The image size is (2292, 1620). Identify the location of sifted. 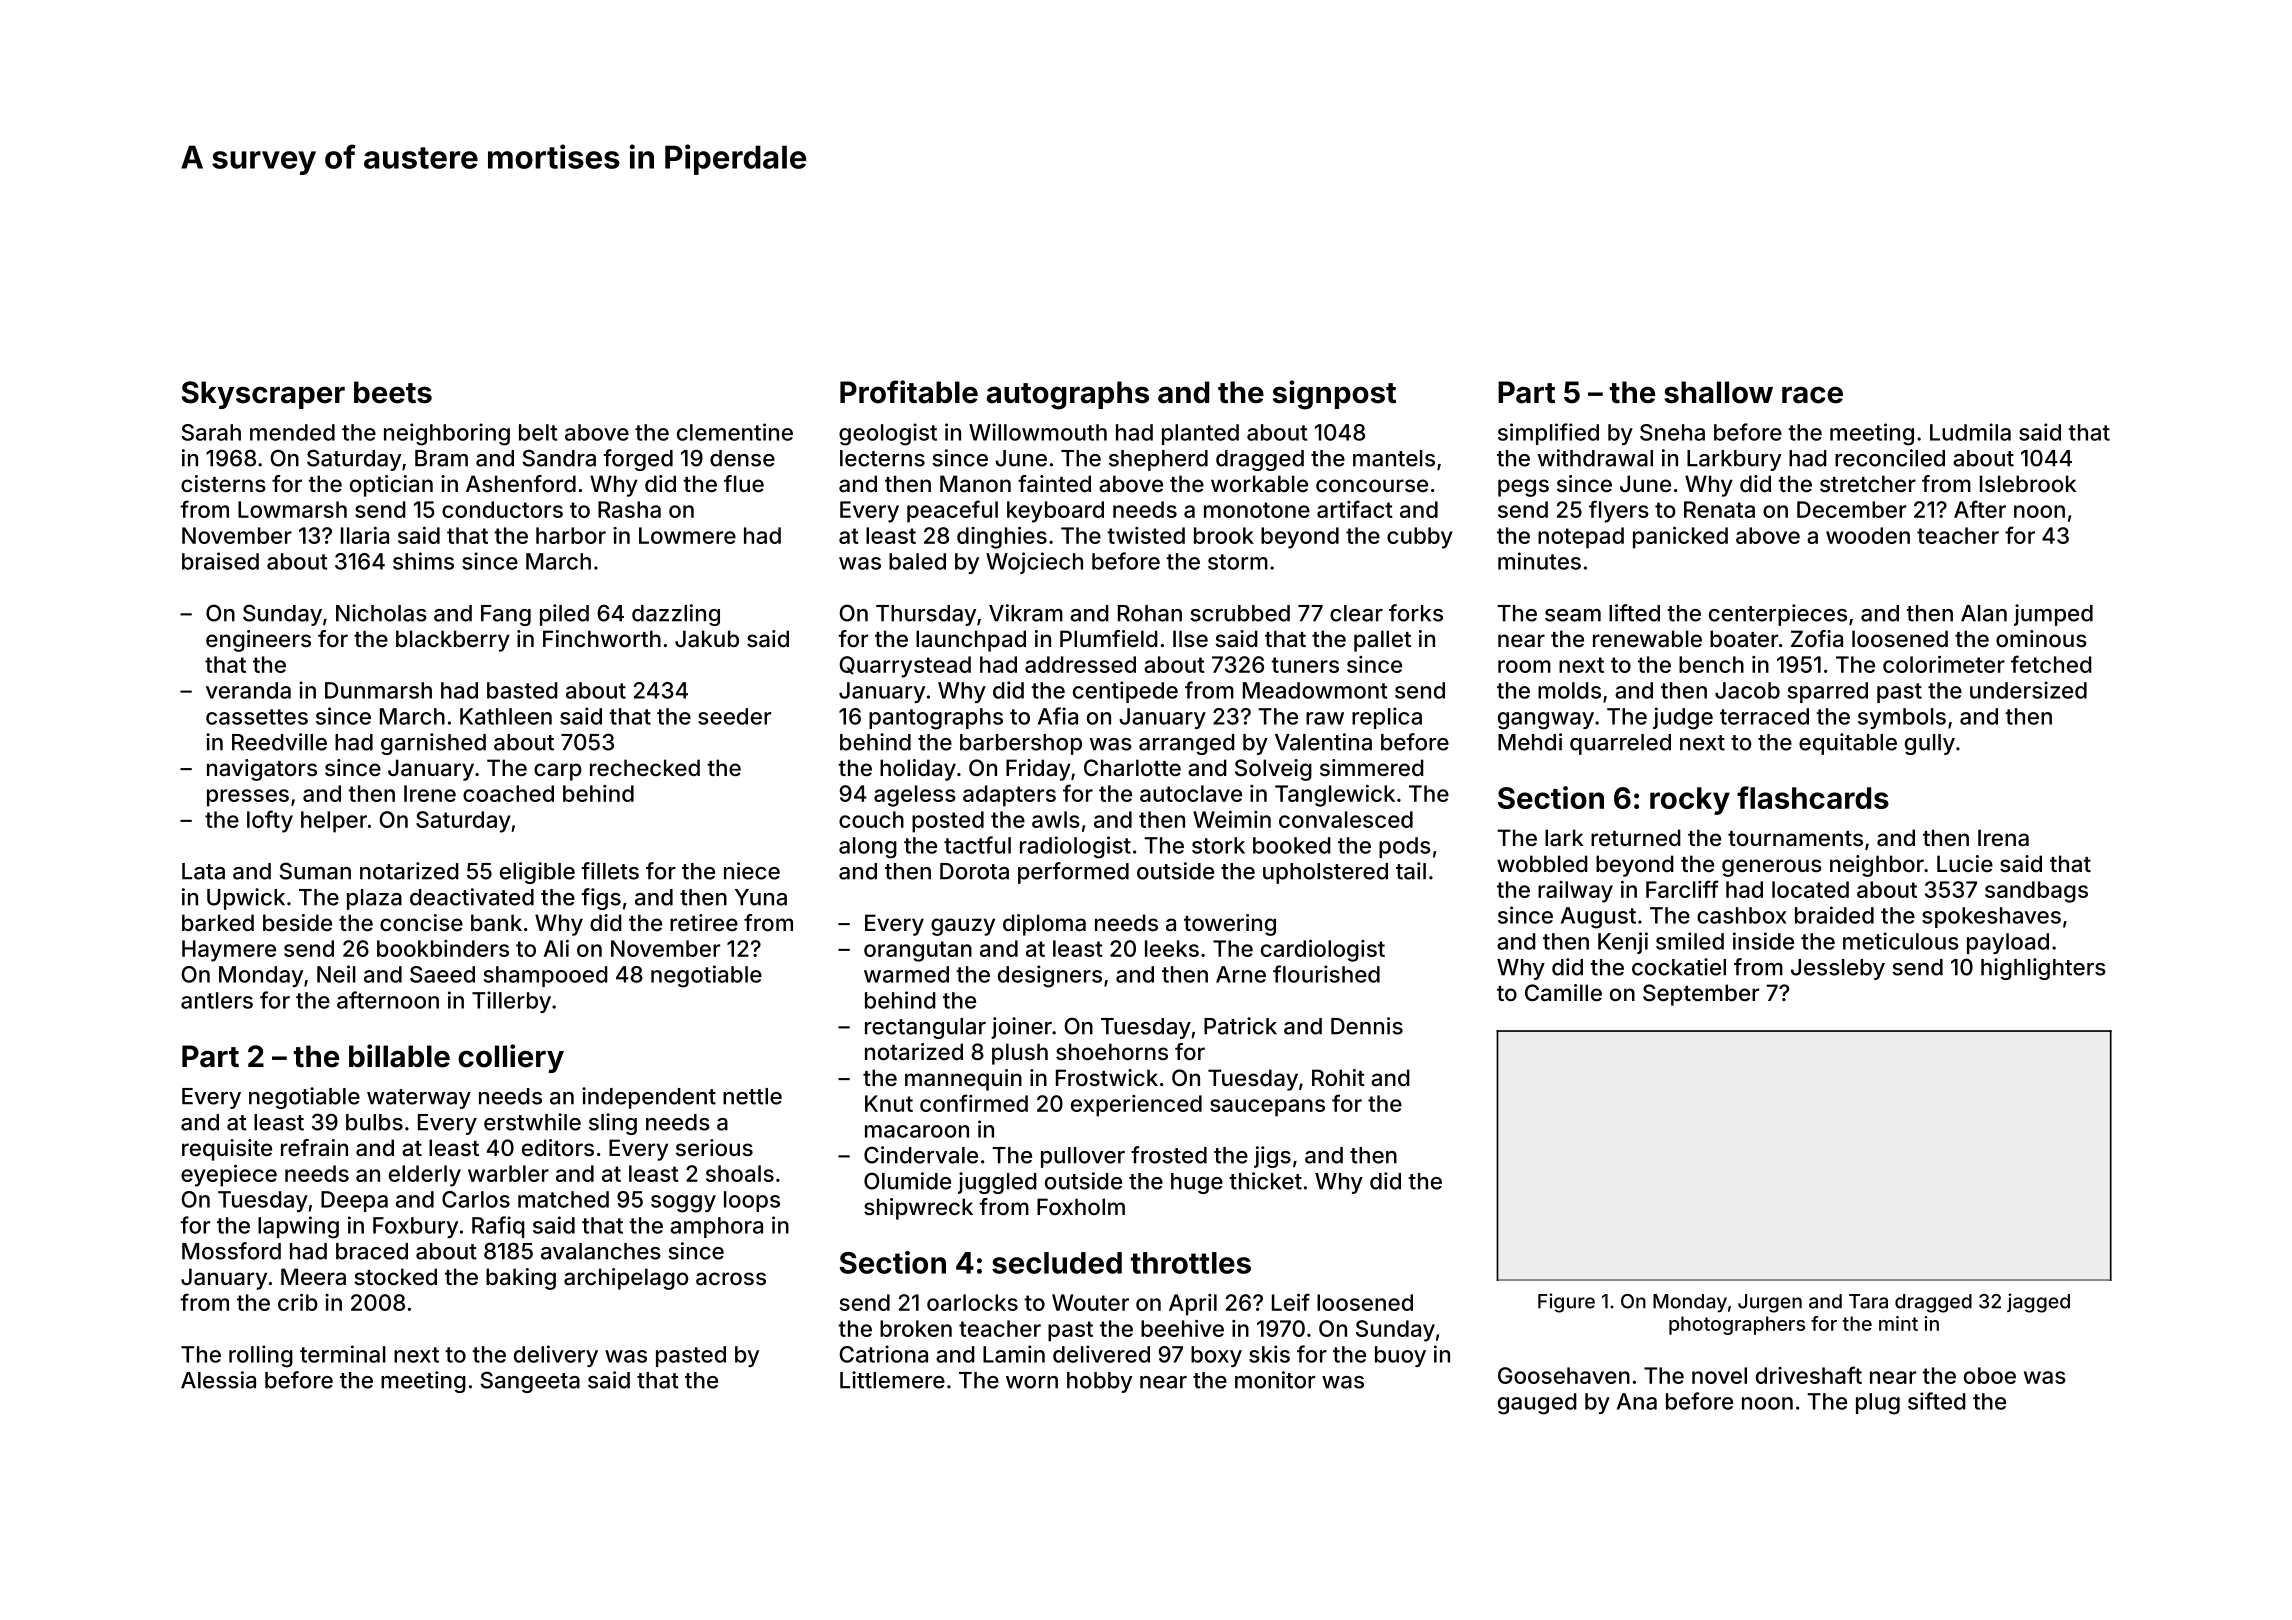
(1937, 1401).
